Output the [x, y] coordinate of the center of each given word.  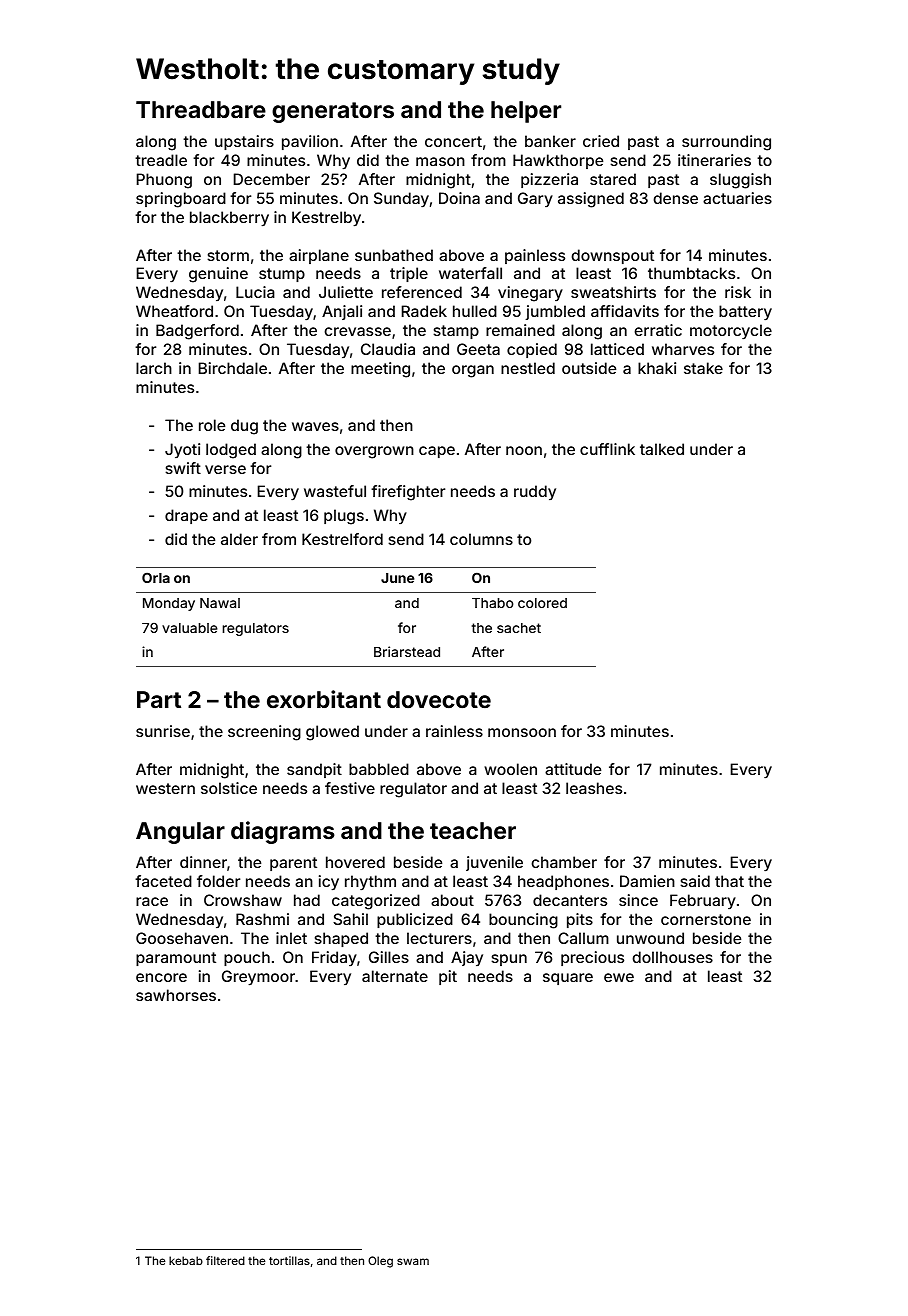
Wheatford [174, 311]
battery [745, 313]
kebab [186, 1260]
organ [473, 371]
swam [413, 1261]
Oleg [380, 1262]
